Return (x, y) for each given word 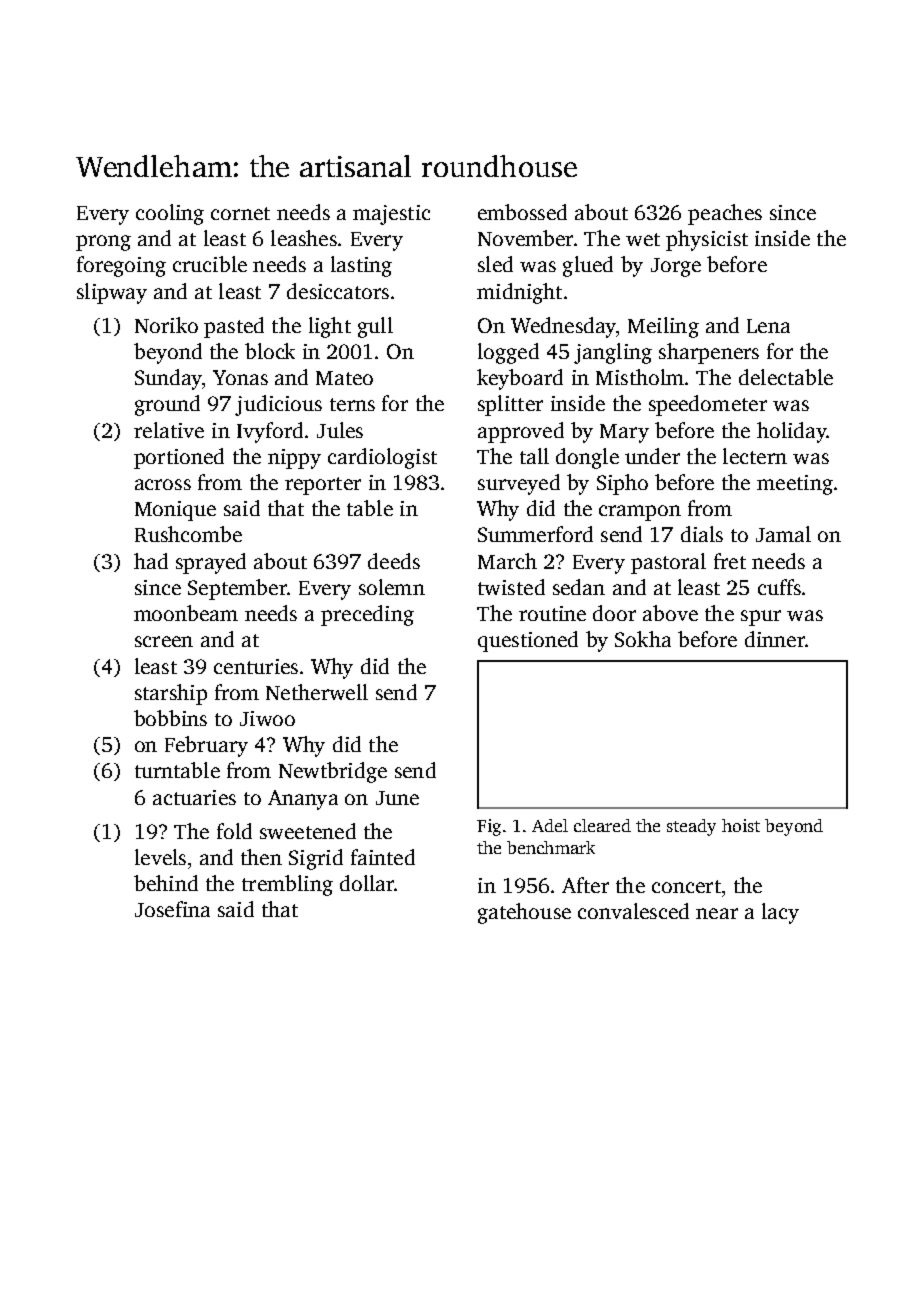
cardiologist (382, 458)
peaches (725, 214)
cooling (170, 214)
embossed (522, 212)
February (206, 746)
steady (691, 827)
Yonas (240, 377)
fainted (383, 857)
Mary (624, 433)
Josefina (172, 909)
